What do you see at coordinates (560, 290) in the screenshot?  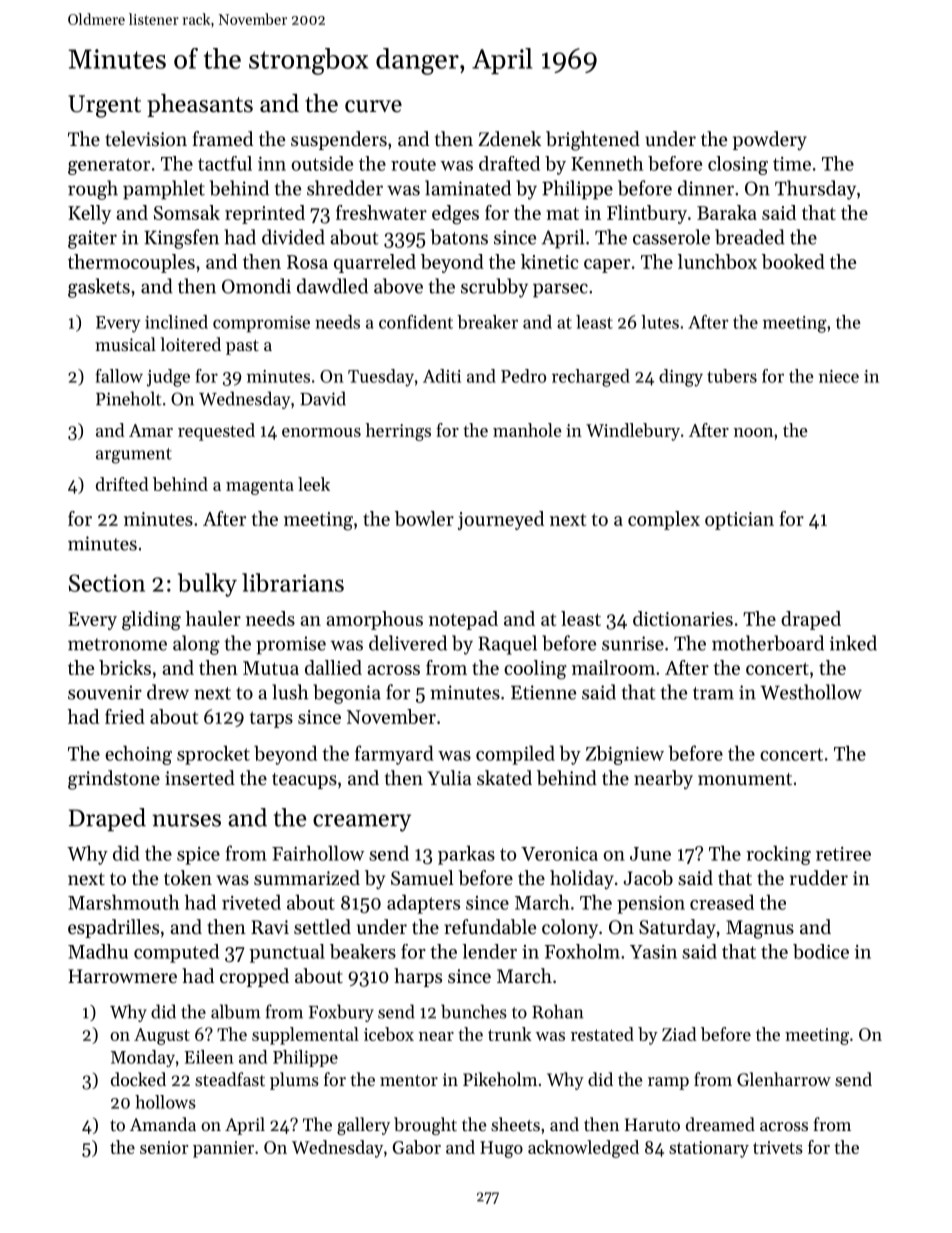 I see `parsec` at bounding box center [560, 290].
